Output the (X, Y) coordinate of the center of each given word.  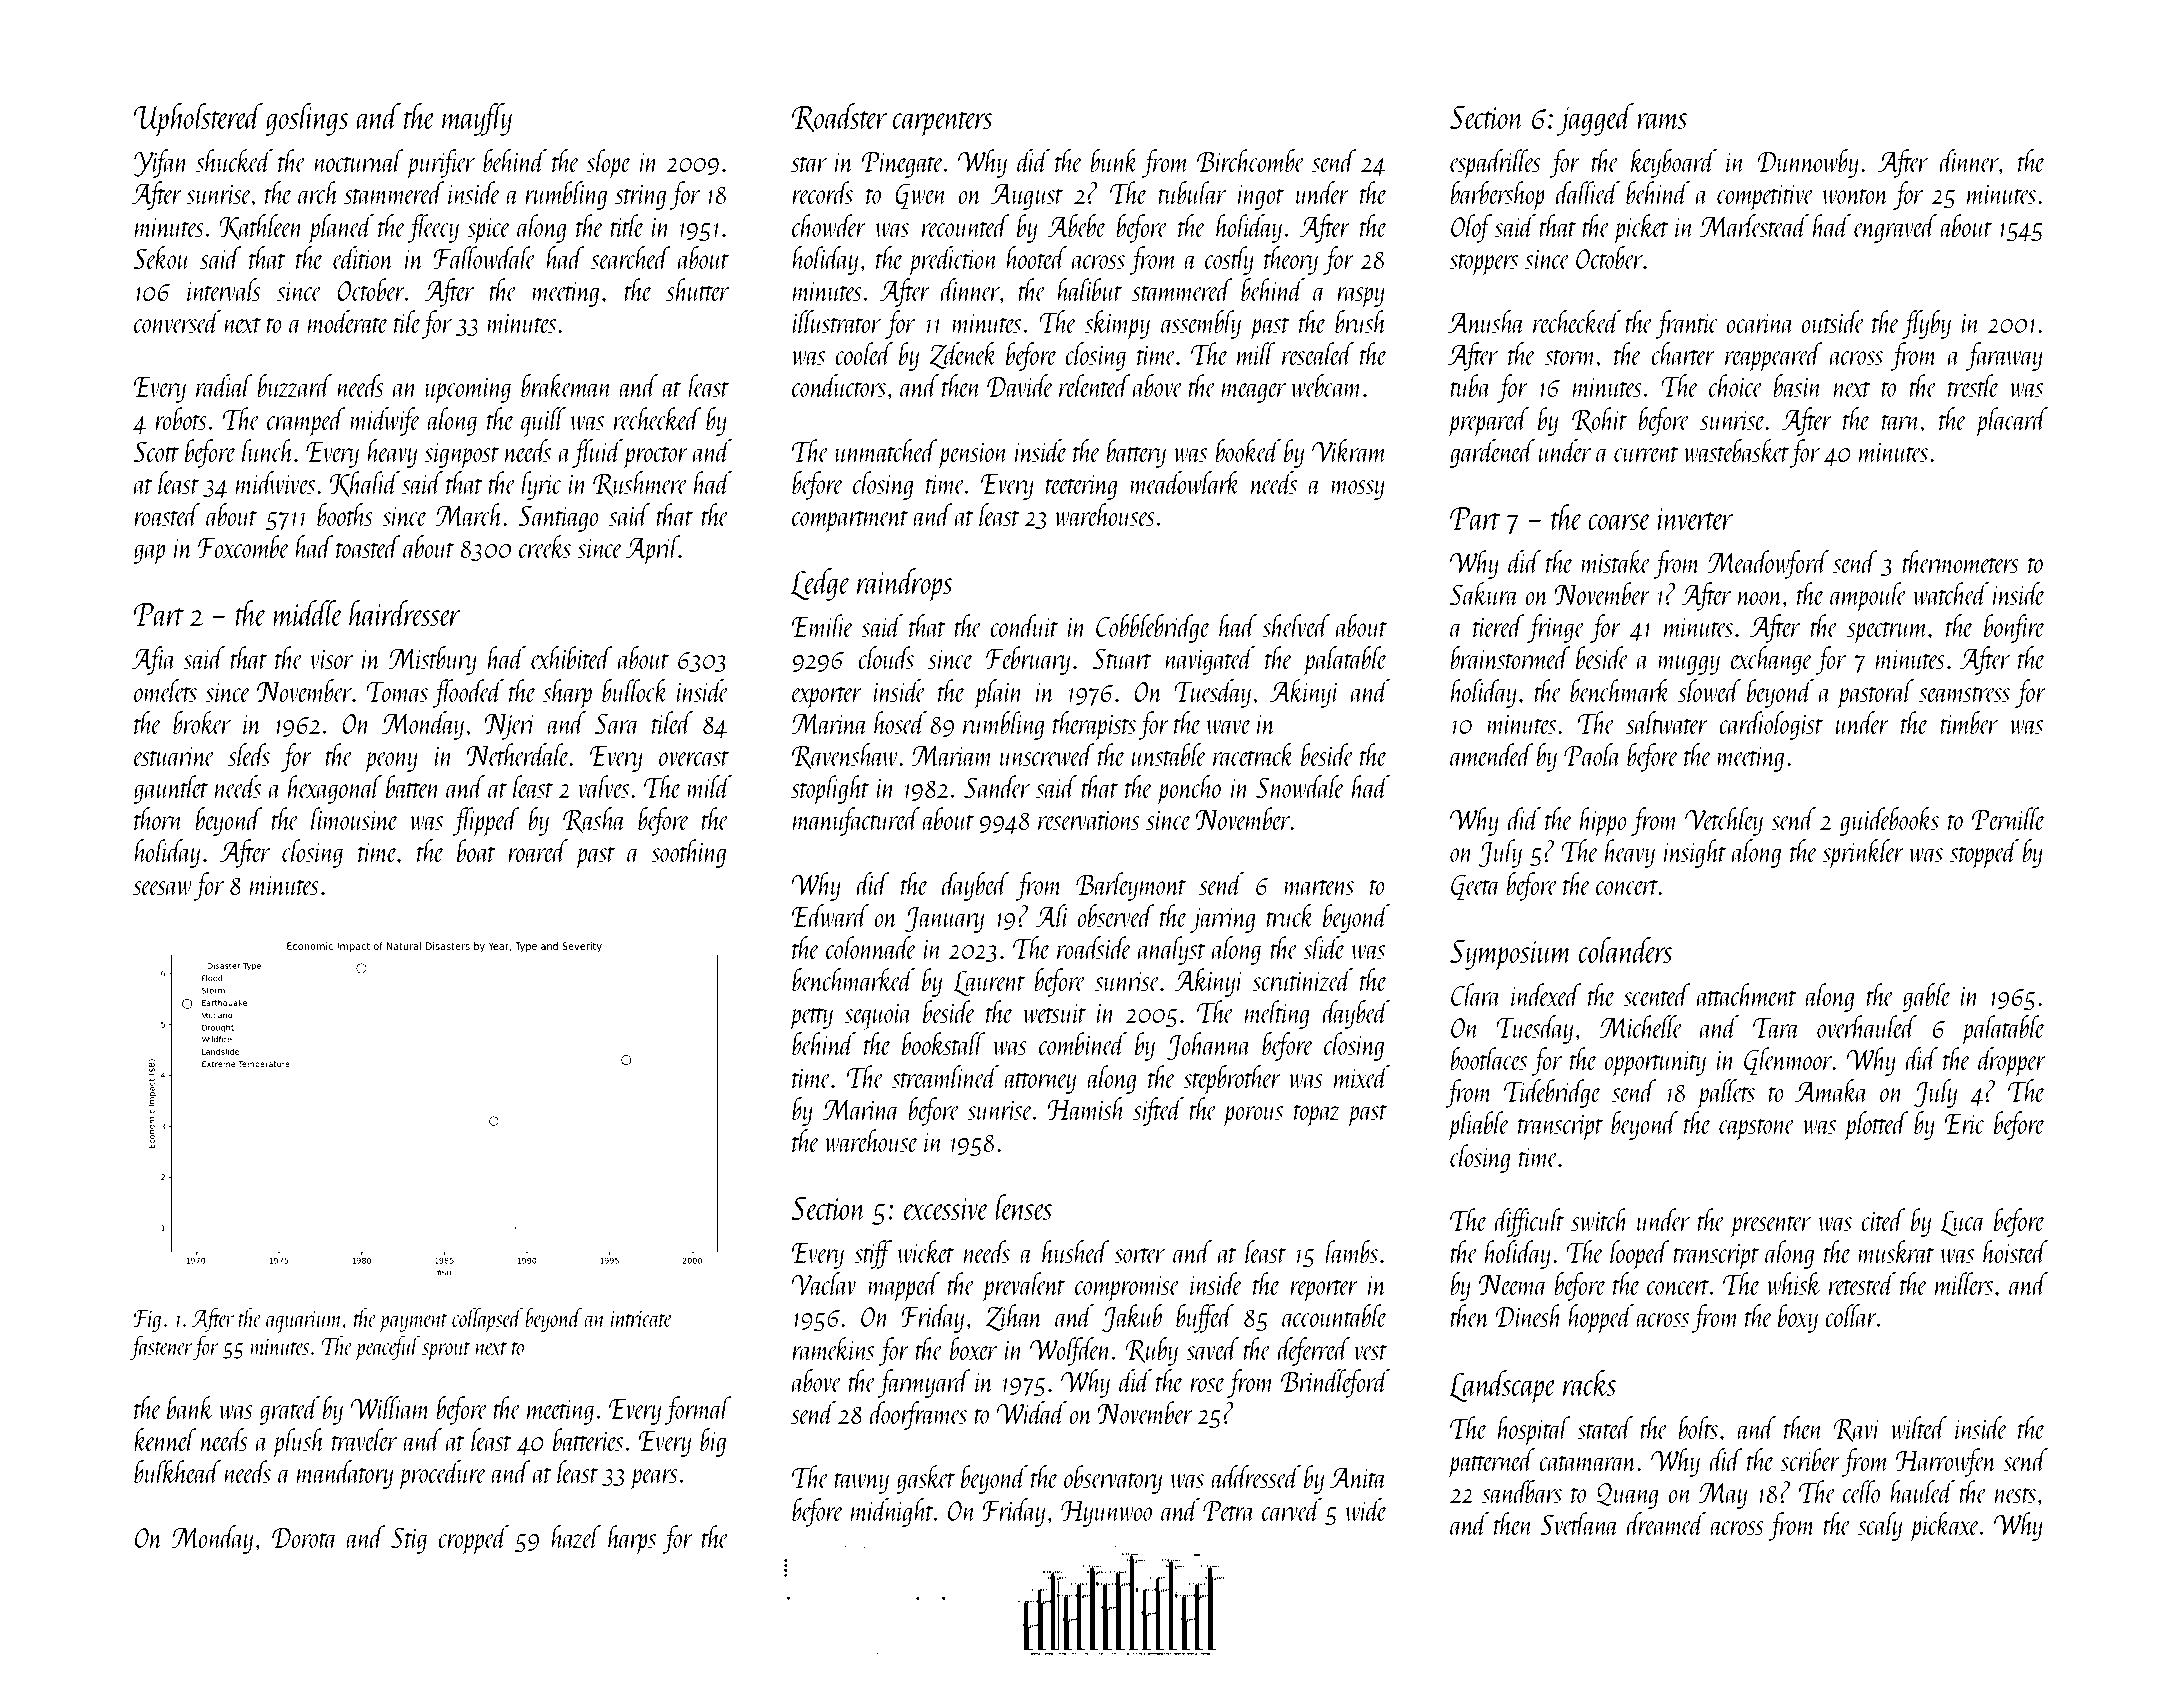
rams (1662, 121)
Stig (409, 1540)
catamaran (1588, 1463)
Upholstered (198, 120)
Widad (1031, 1412)
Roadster (839, 117)
